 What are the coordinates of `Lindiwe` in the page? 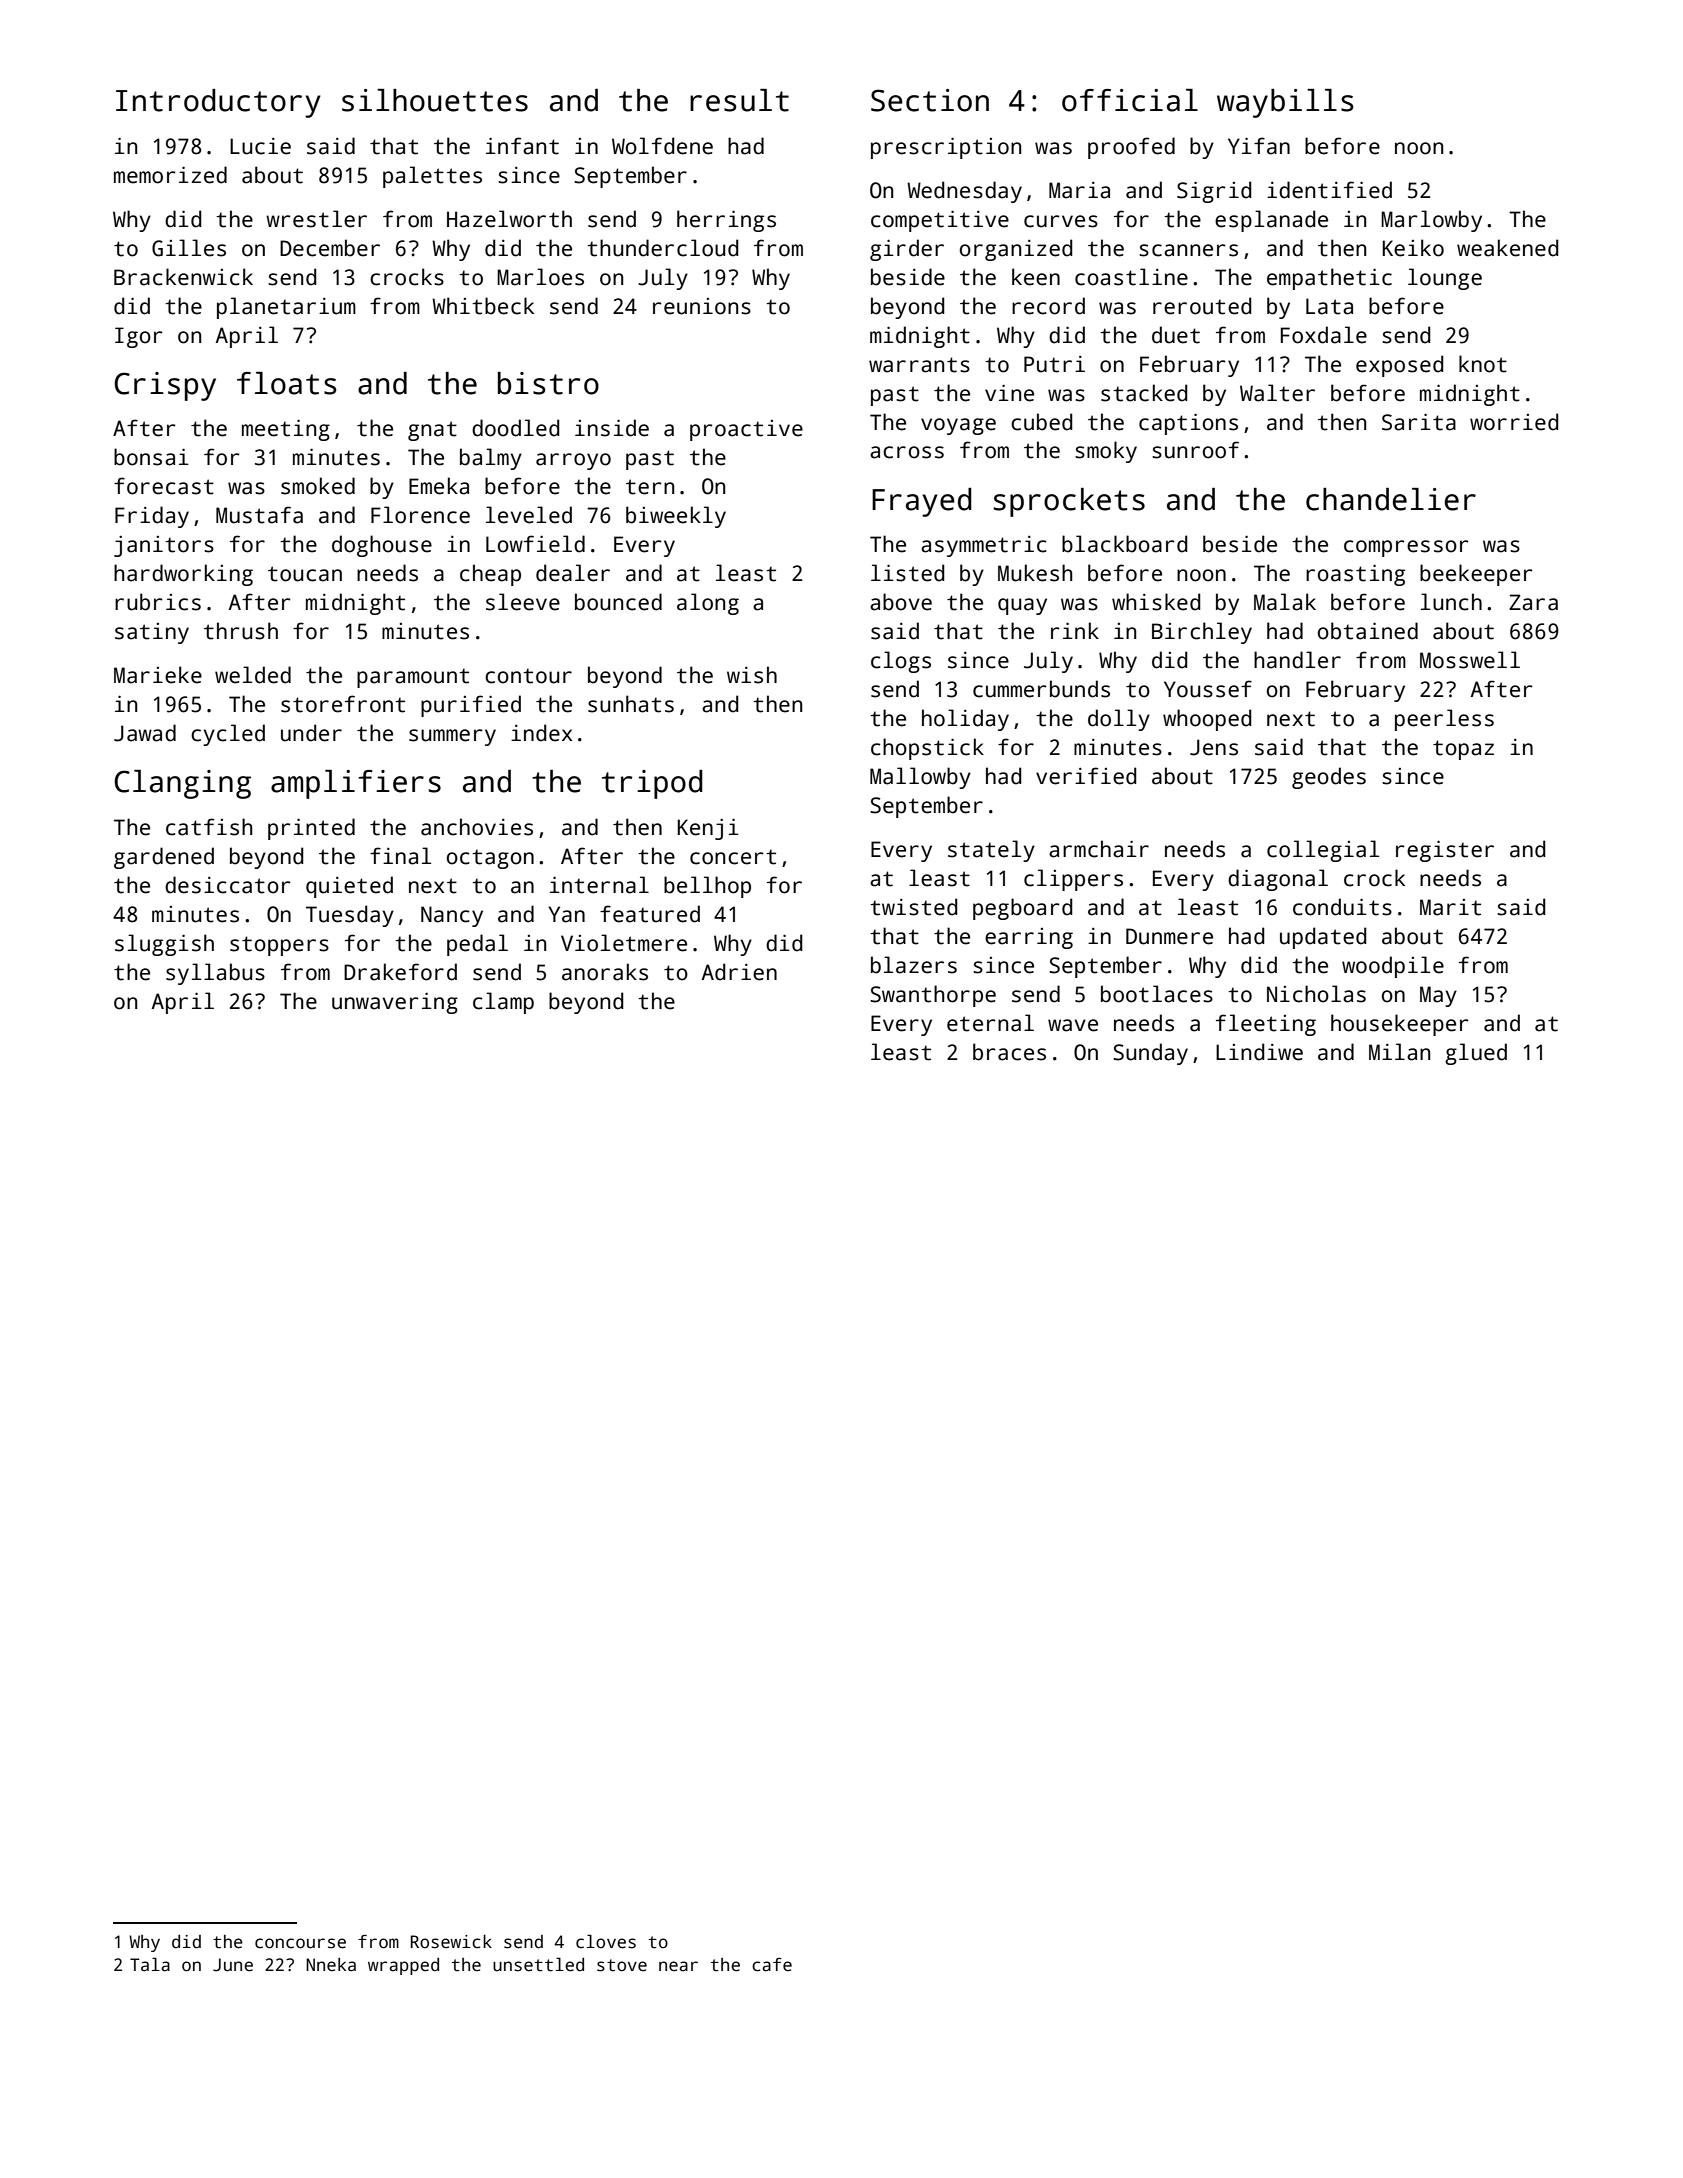 It's located at (1259, 1052).
